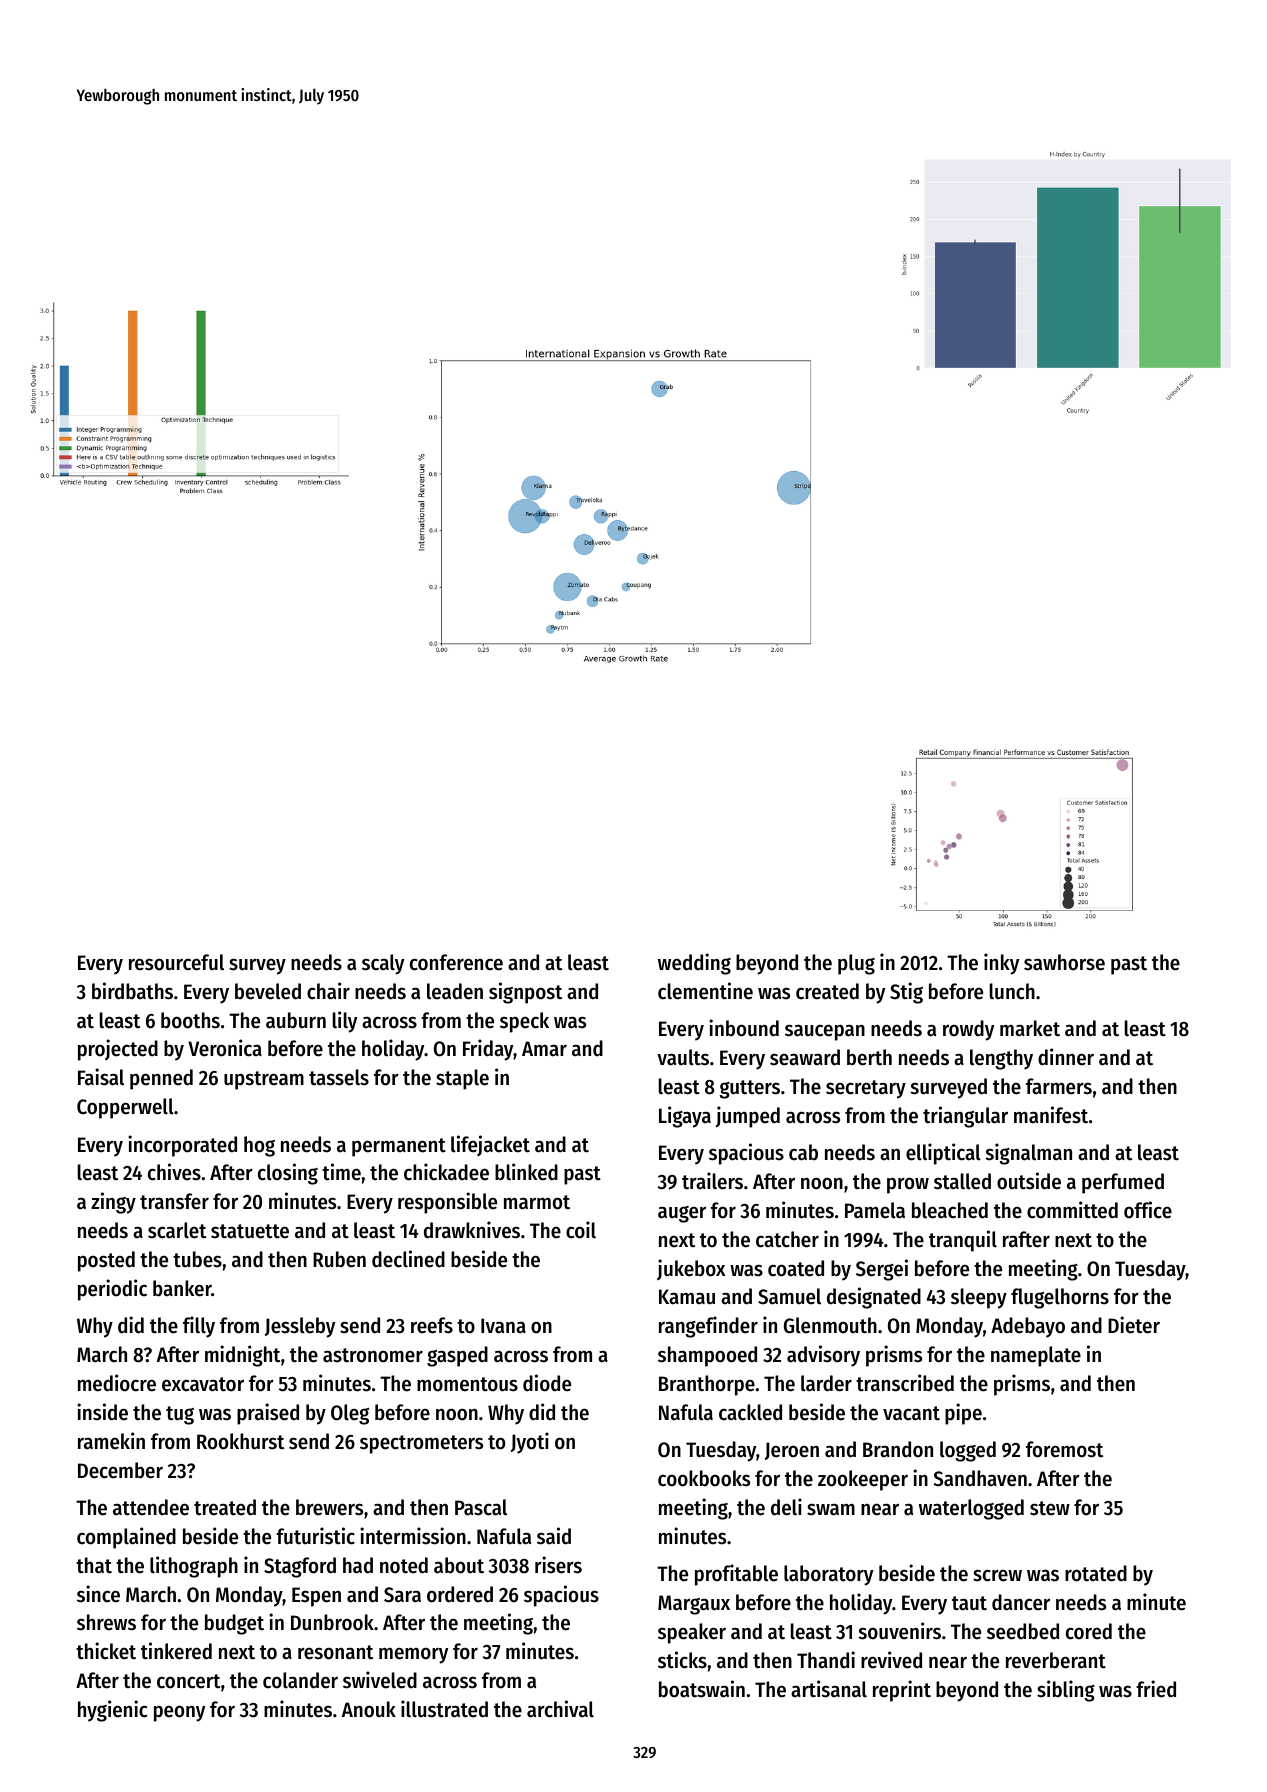 This screenshot has width=1267, height=1792. What do you see at coordinates (560, 1709) in the screenshot?
I see `archival` at bounding box center [560, 1709].
